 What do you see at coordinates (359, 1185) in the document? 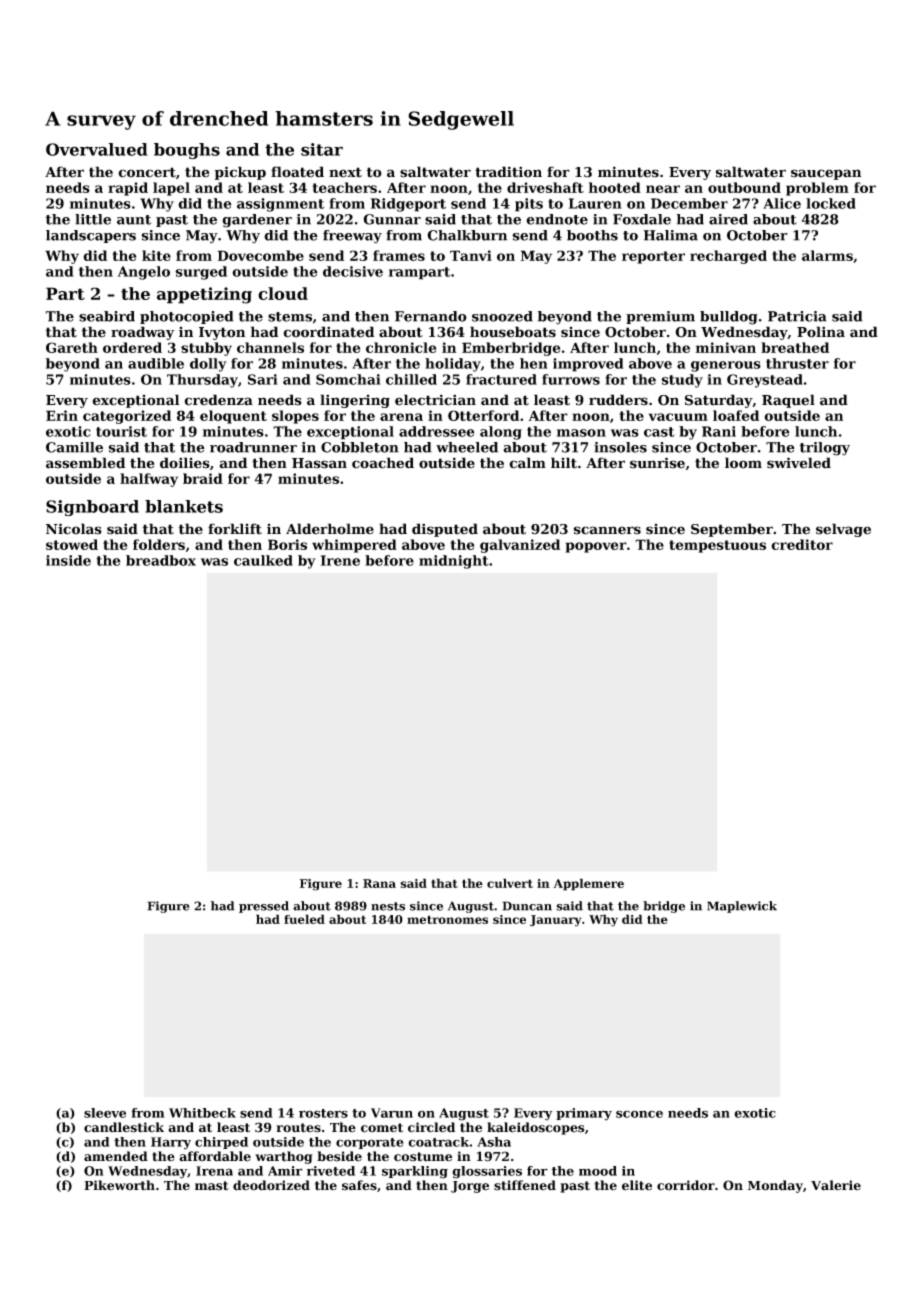
I see `safes` at bounding box center [359, 1185].
